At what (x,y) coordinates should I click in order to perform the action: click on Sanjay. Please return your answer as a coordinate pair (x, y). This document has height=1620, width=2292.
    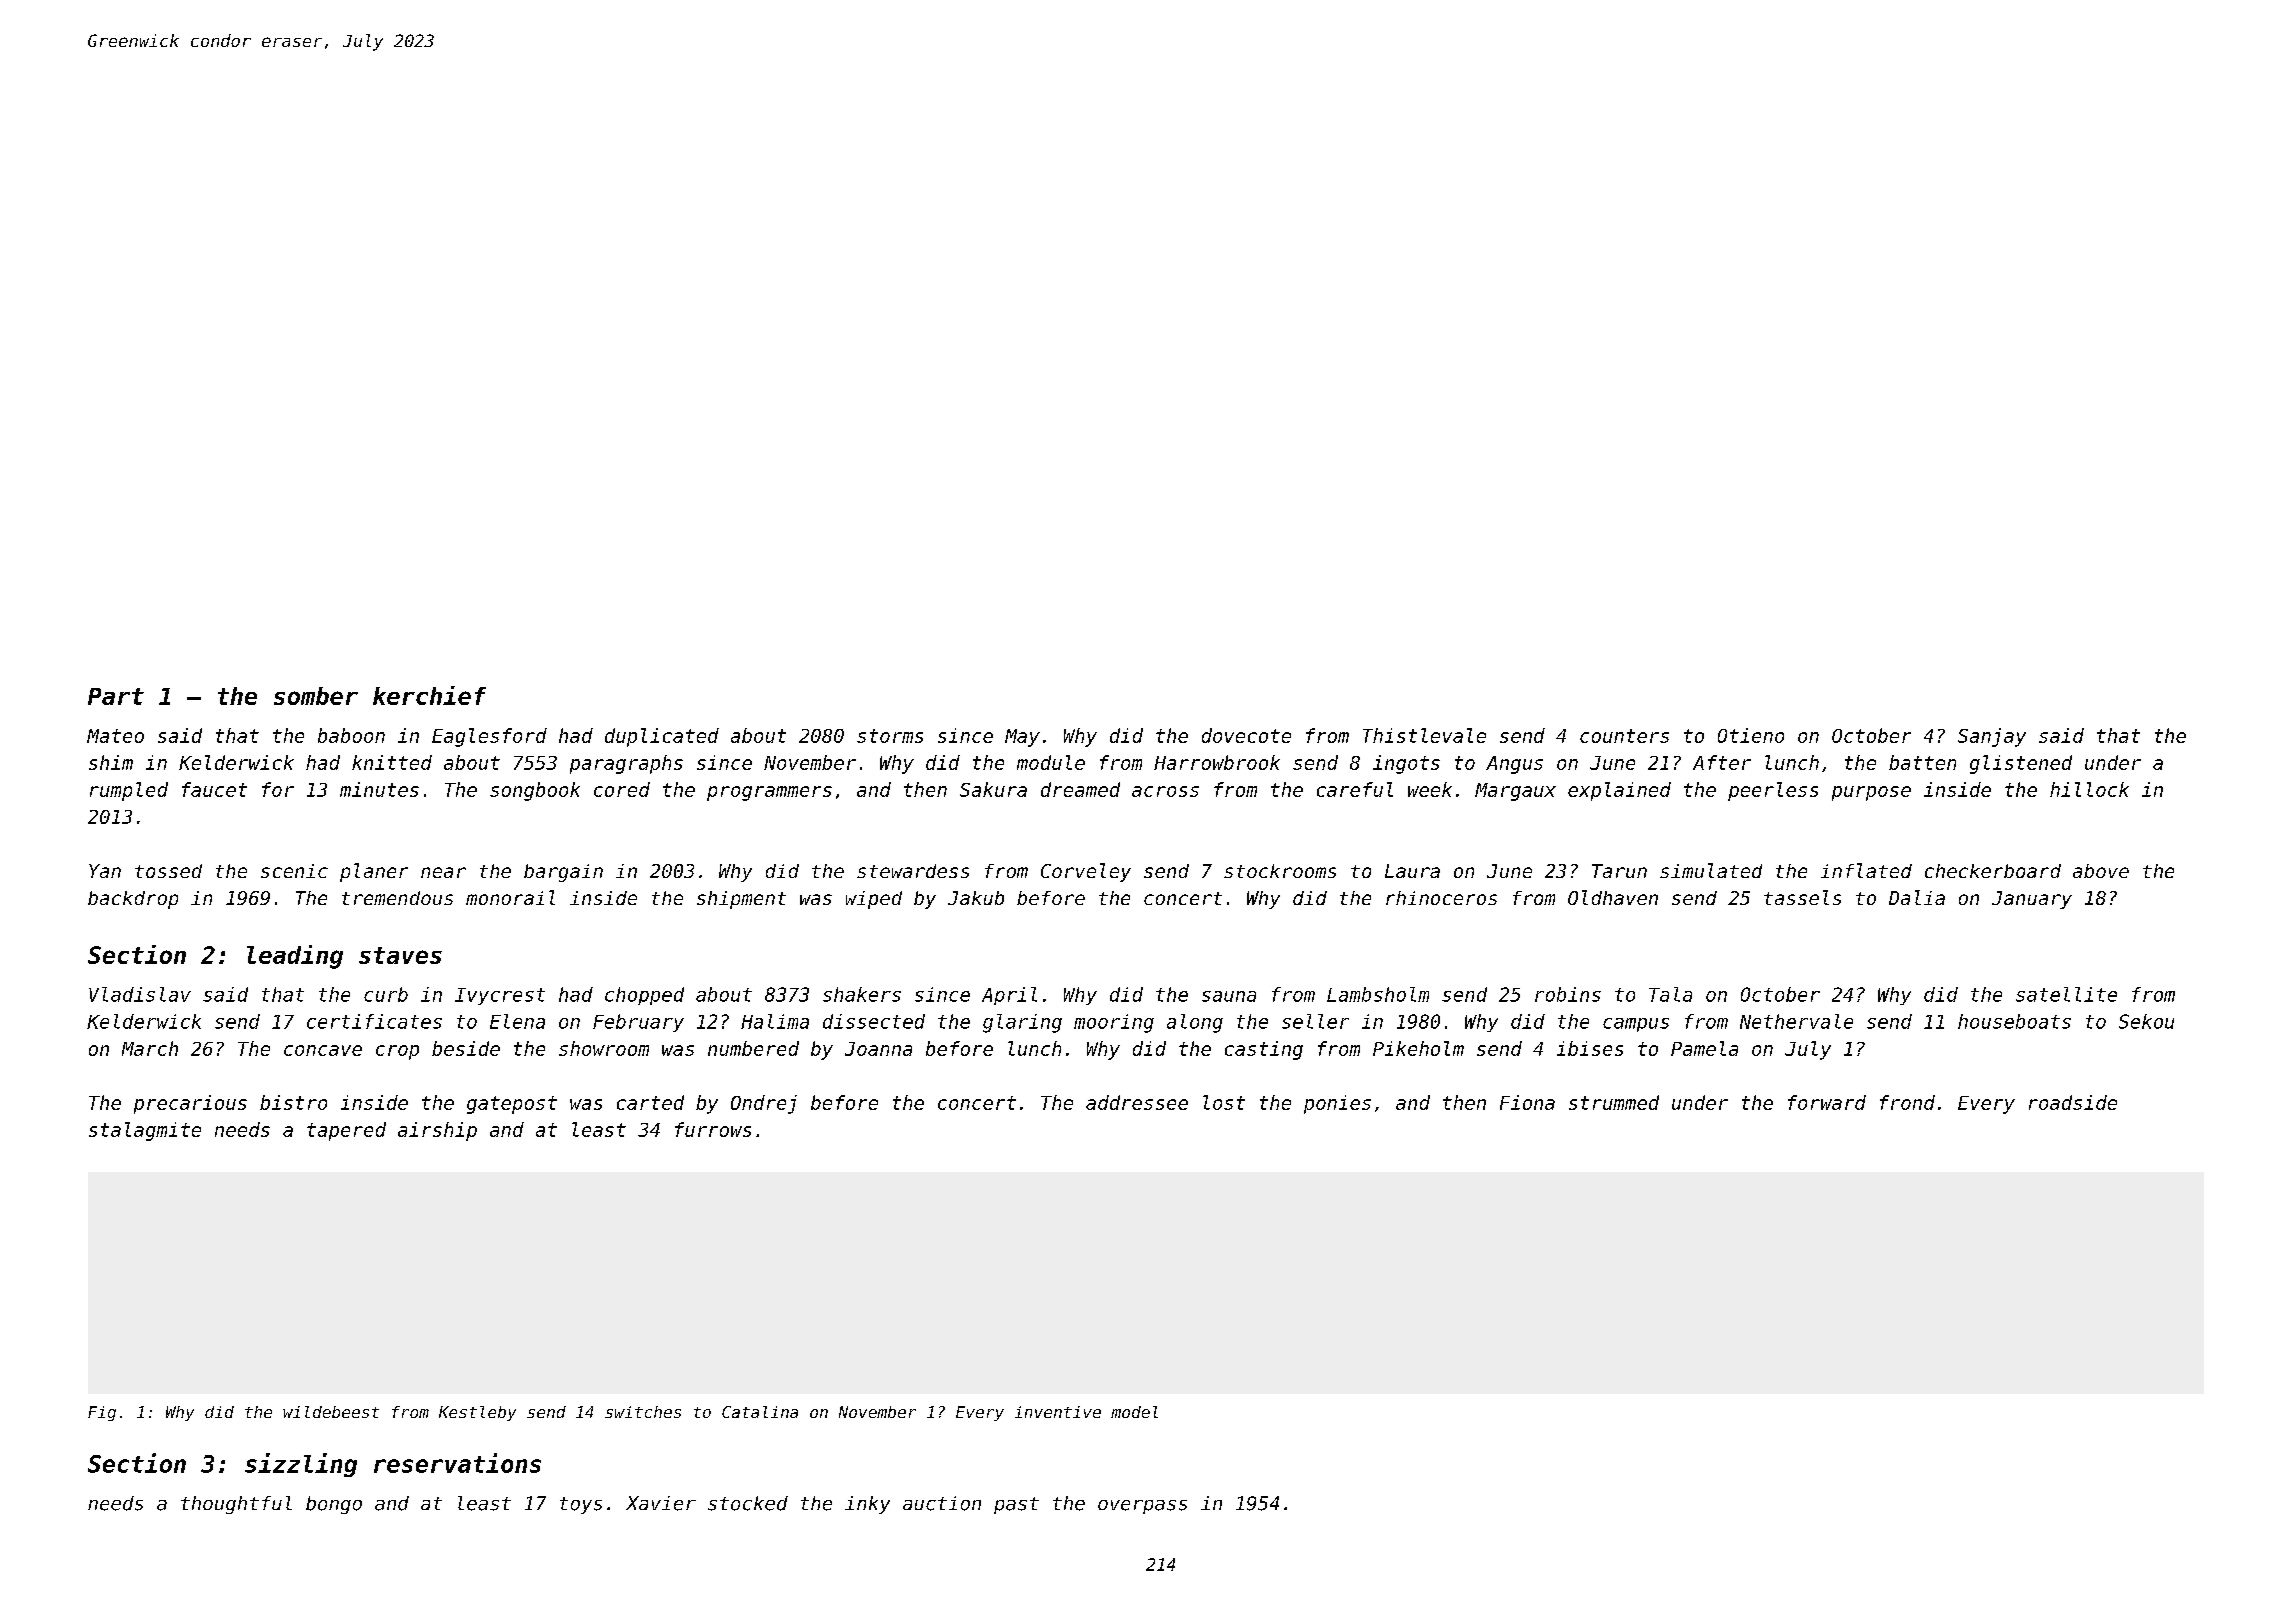
    Looking at the image, I should click on (1992, 737).
